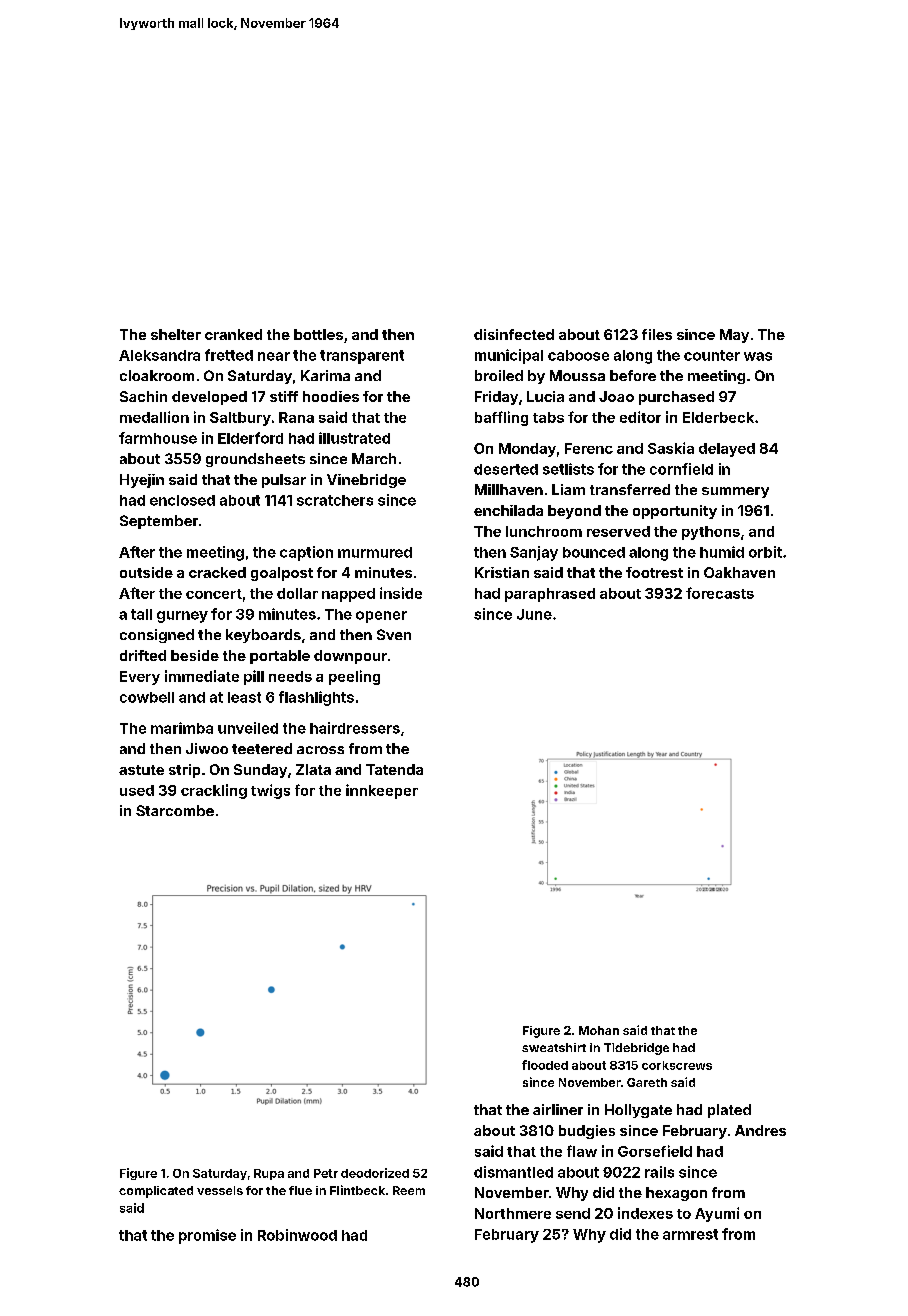  I want to click on twigs, so click(270, 791).
